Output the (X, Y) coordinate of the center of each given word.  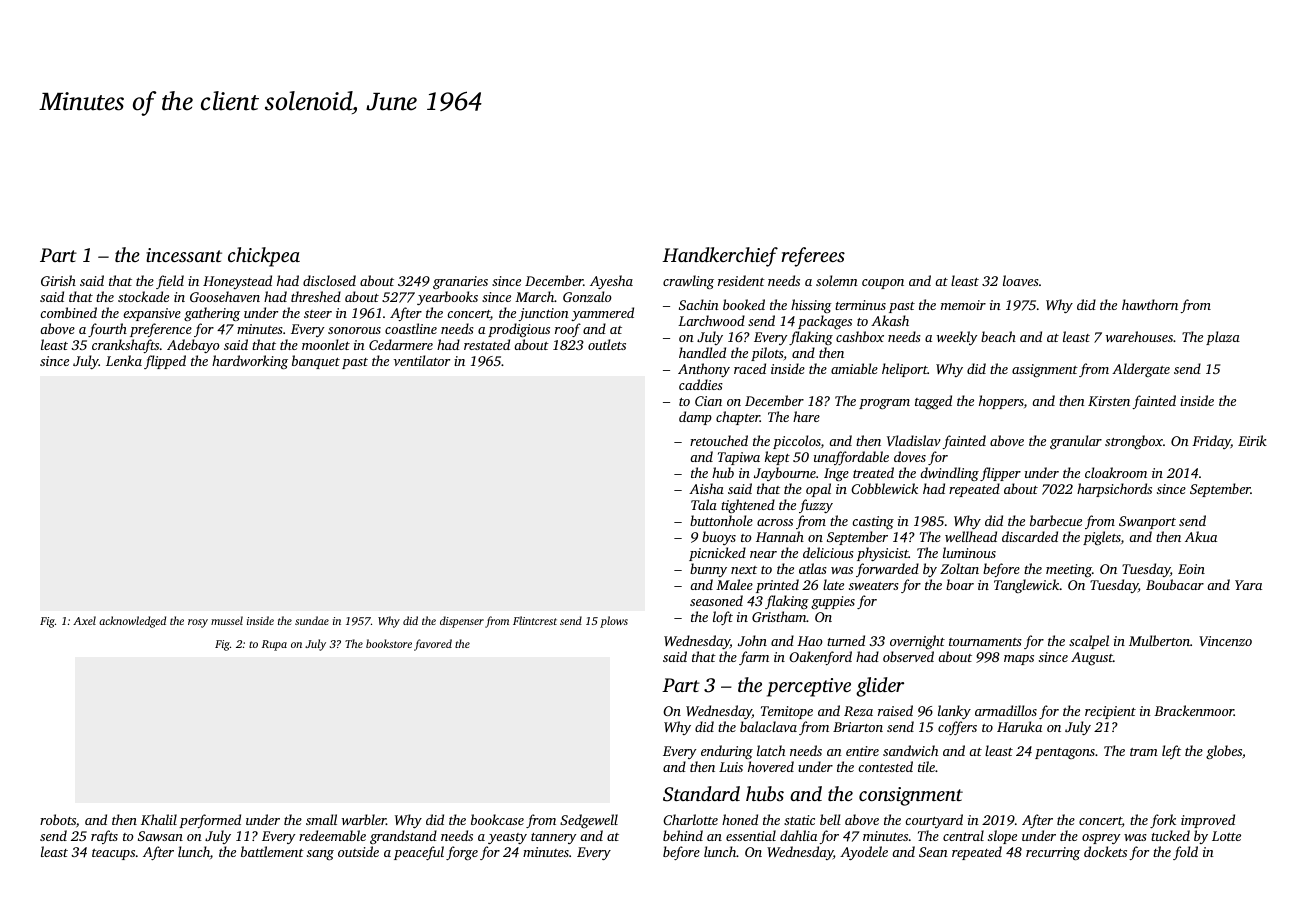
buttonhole (721, 520)
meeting (1069, 570)
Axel (84, 620)
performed (210, 821)
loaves (1021, 280)
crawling (688, 282)
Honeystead (237, 282)
